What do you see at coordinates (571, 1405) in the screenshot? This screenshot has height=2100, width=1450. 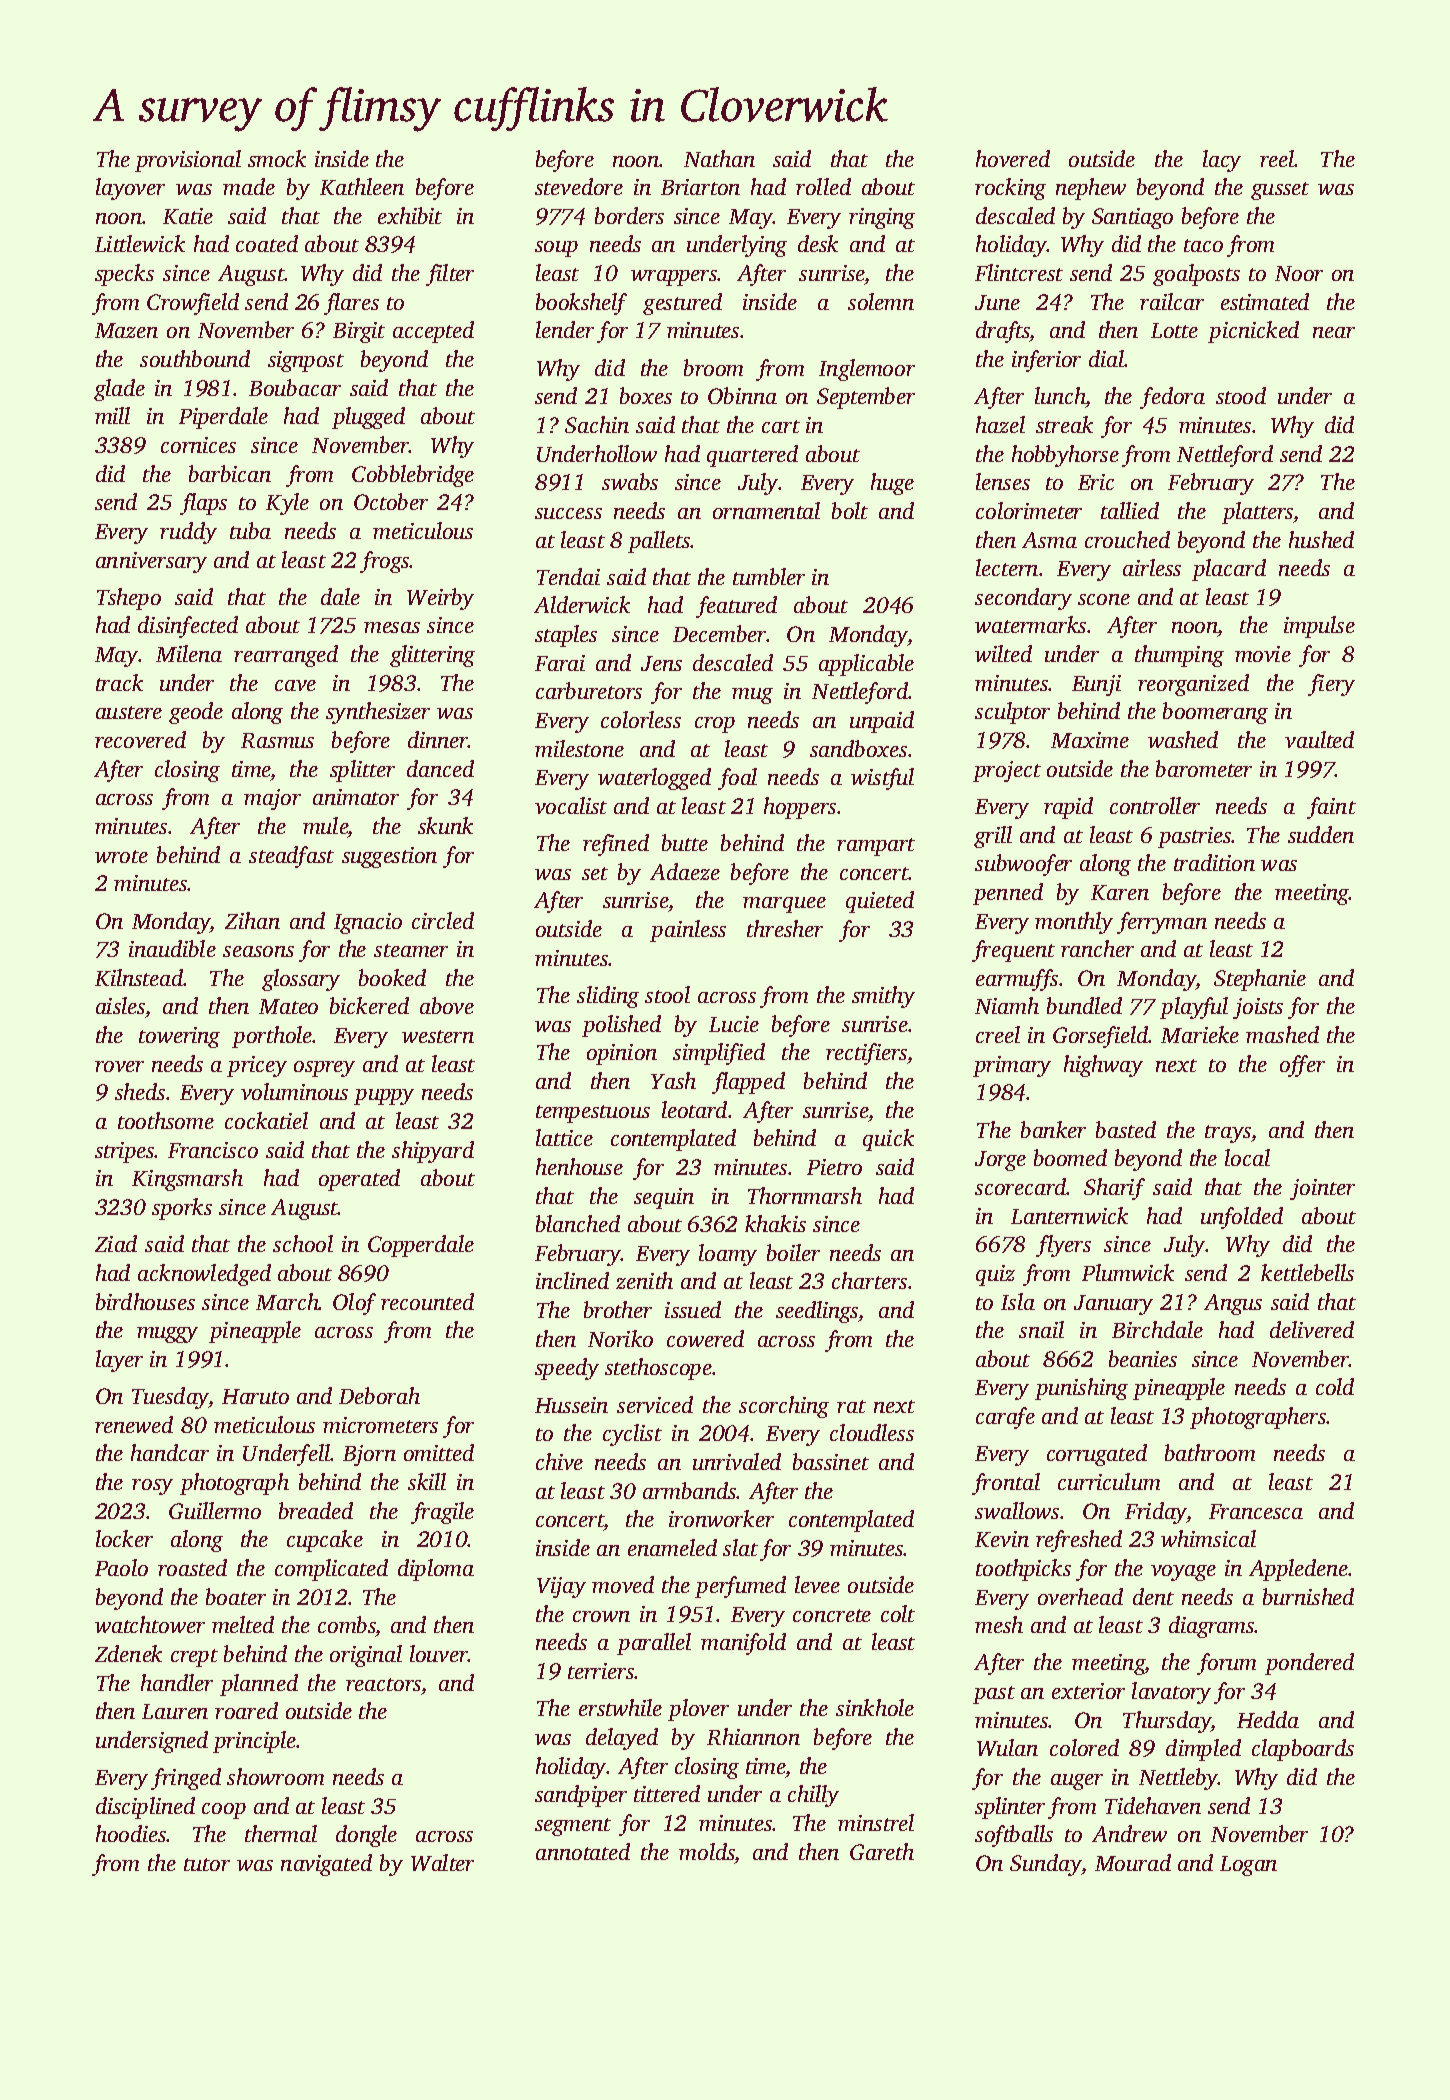 I see `Hussein` at bounding box center [571, 1405].
